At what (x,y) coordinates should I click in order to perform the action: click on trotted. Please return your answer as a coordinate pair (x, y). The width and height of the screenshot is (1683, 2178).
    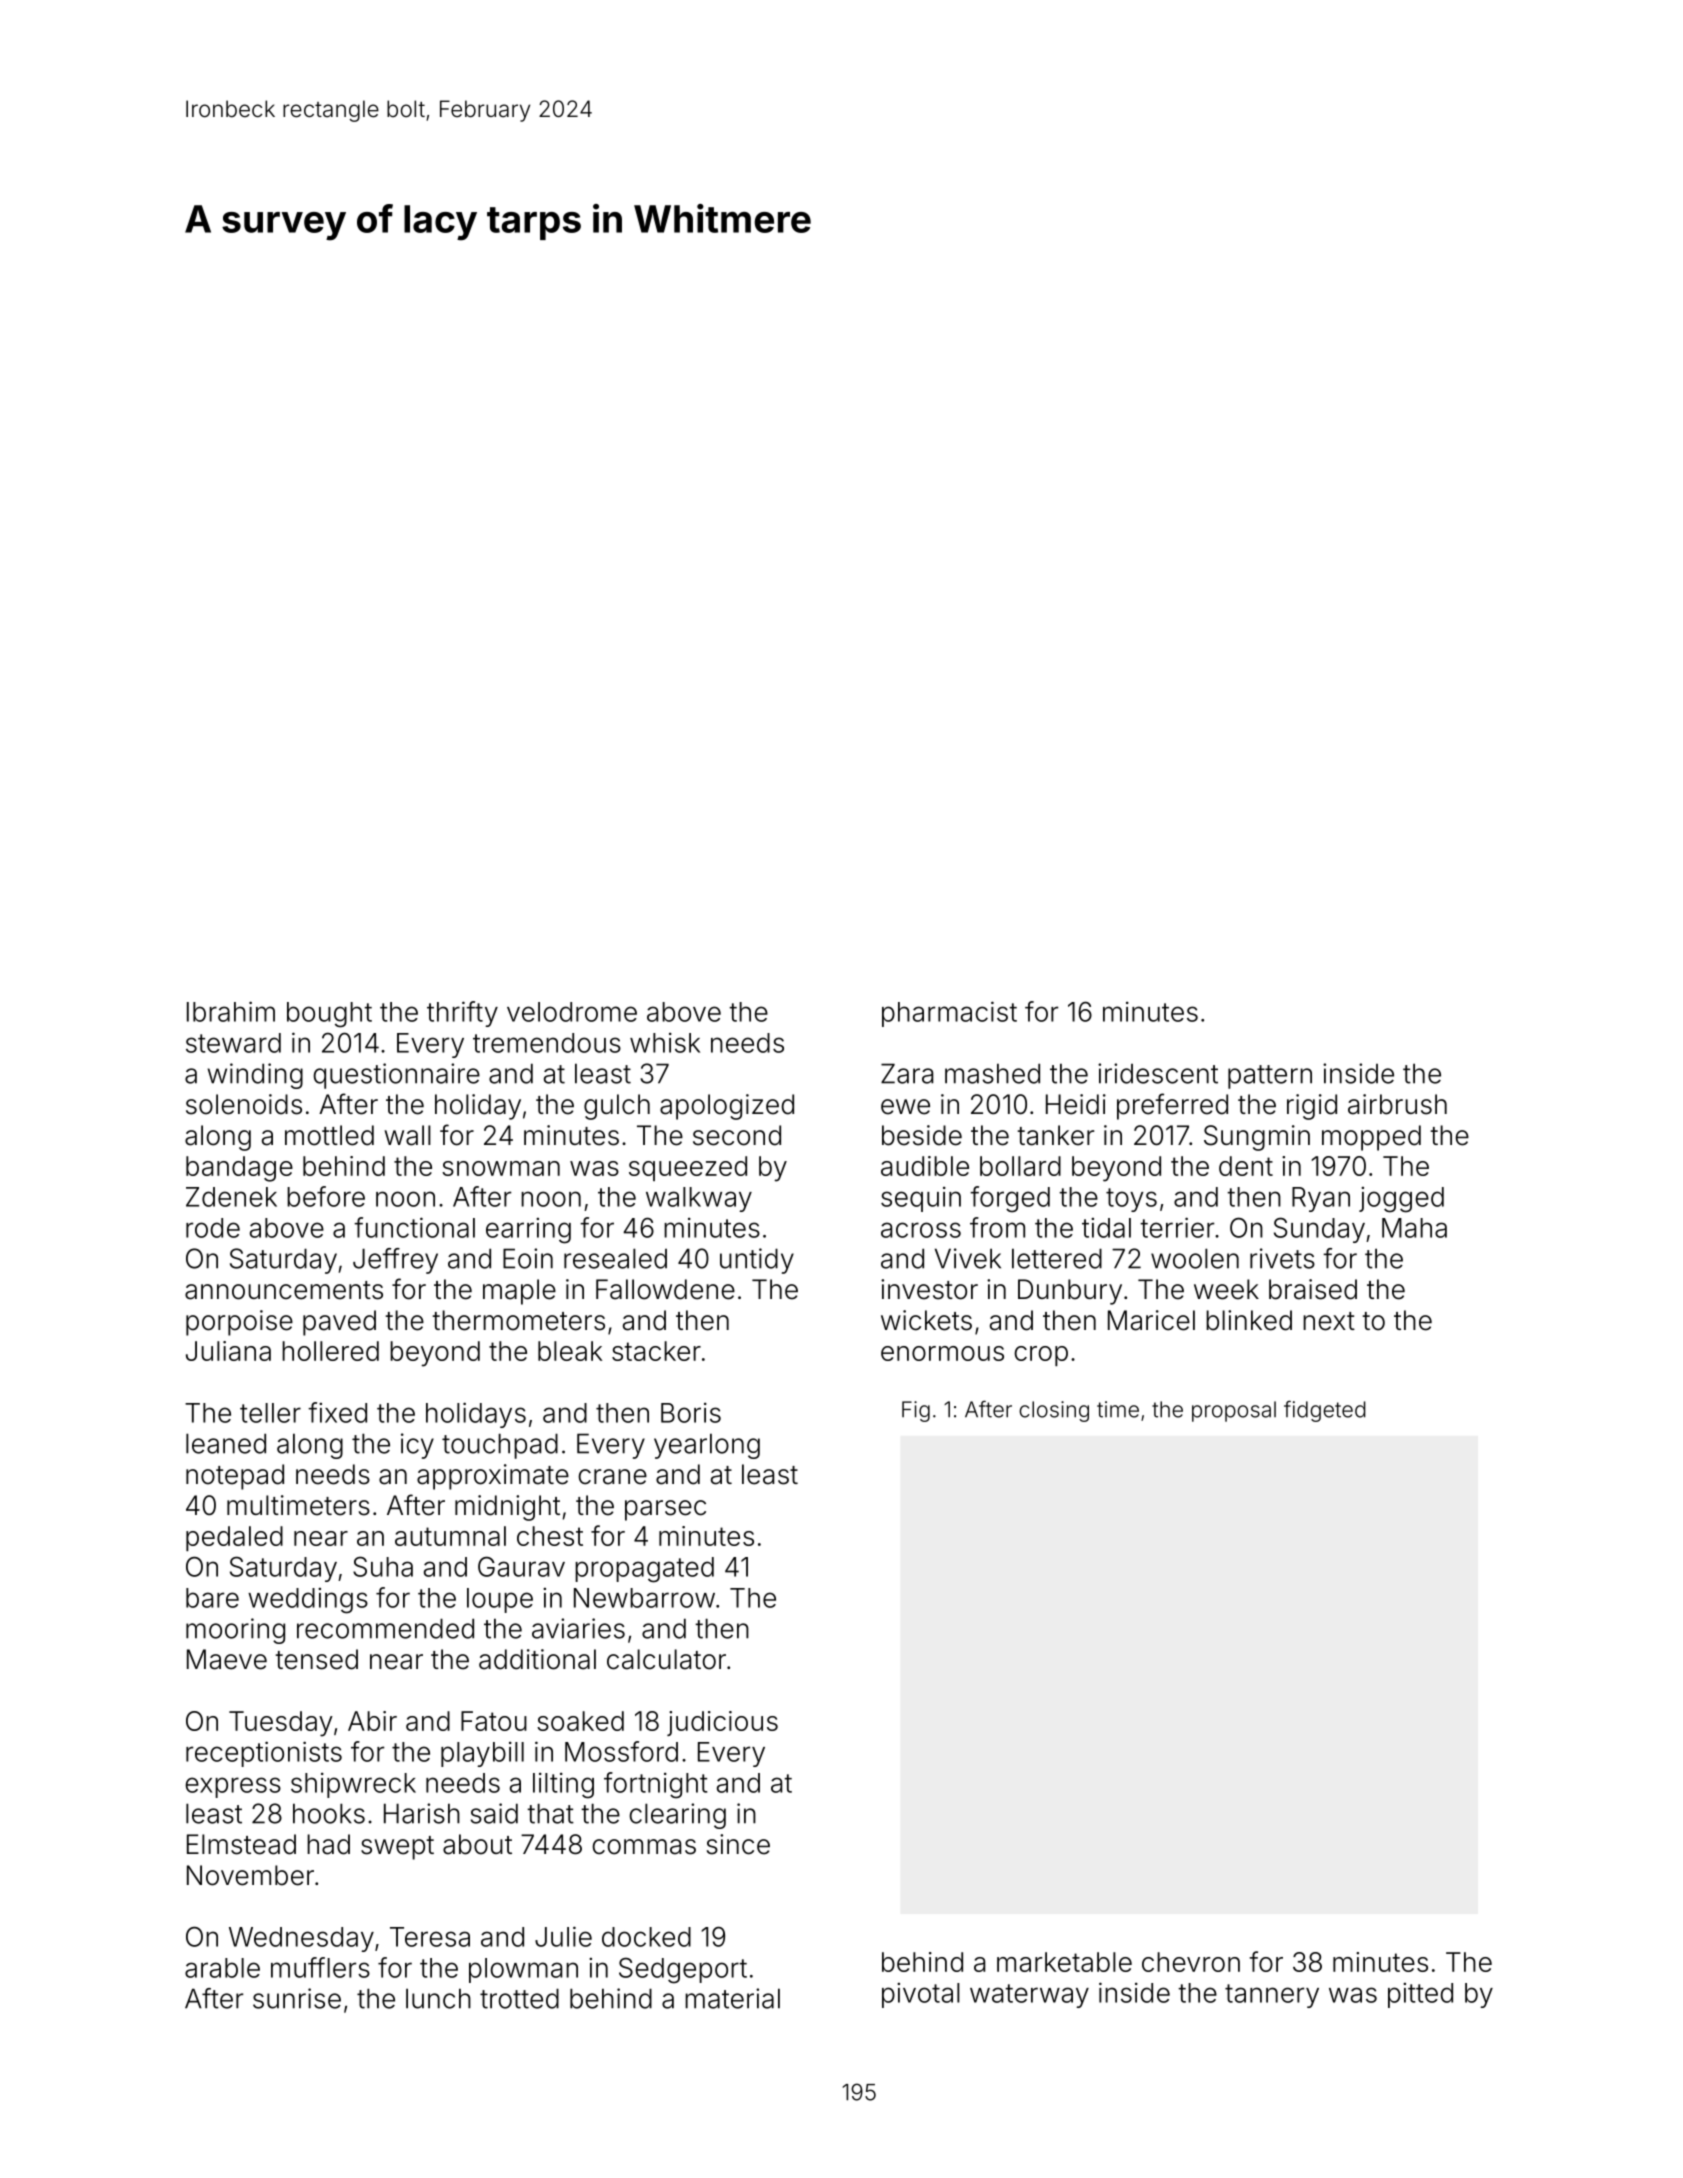
    Looking at the image, I should click on (519, 1998).
